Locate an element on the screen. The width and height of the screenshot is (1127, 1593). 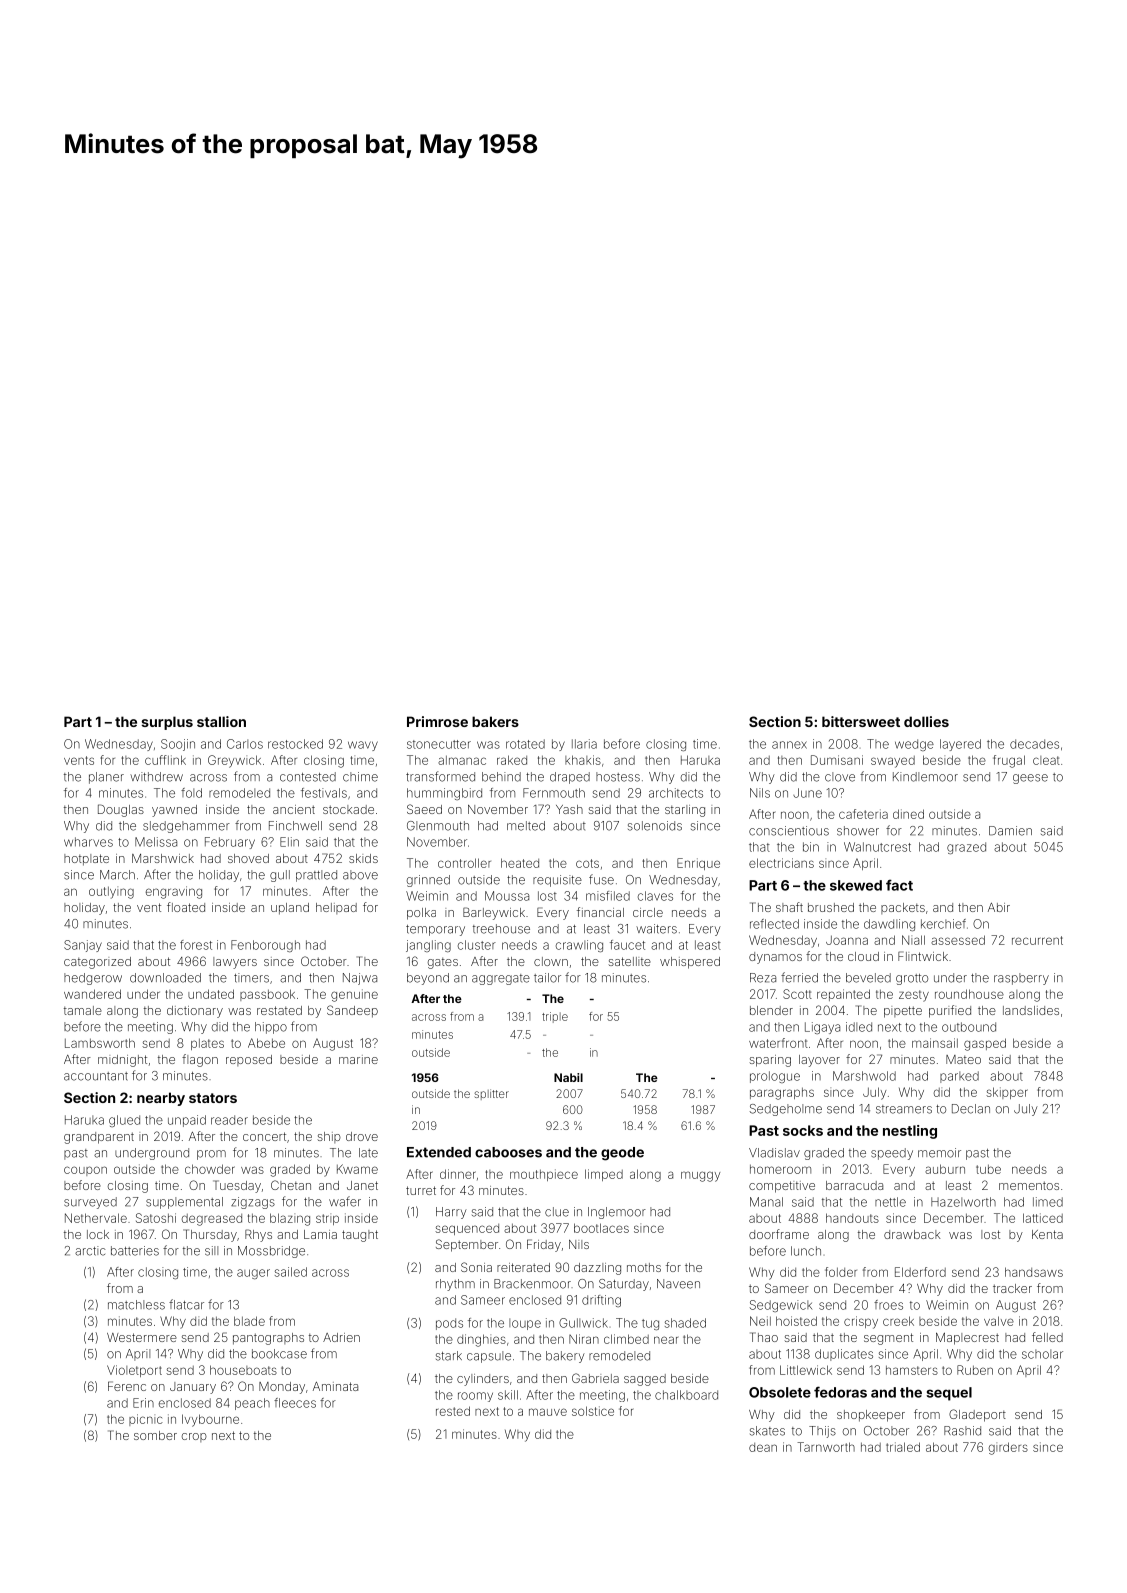
rested is located at coordinates (453, 1411).
